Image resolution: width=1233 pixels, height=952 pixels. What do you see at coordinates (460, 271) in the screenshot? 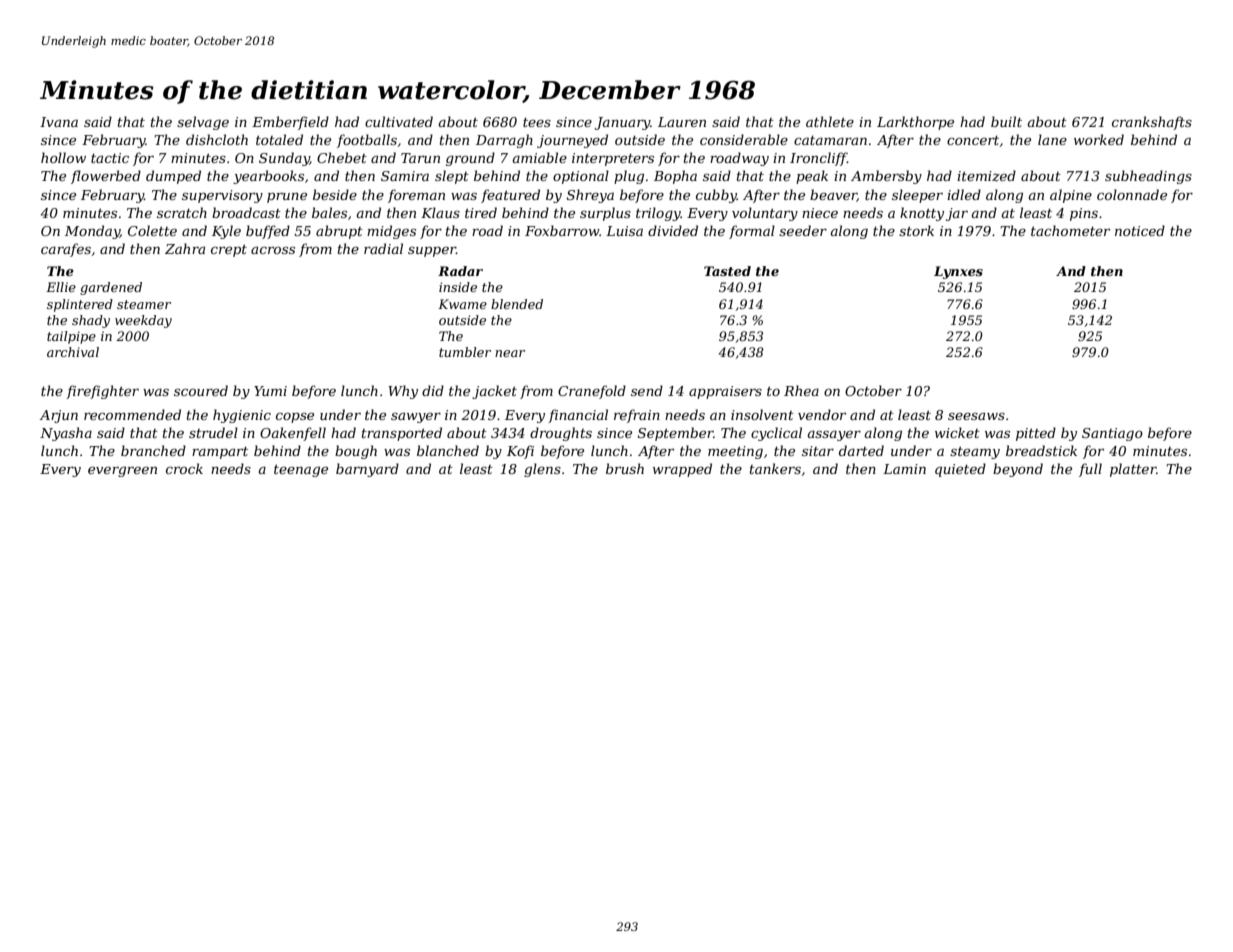
I see `Radar` at bounding box center [460, 271].
